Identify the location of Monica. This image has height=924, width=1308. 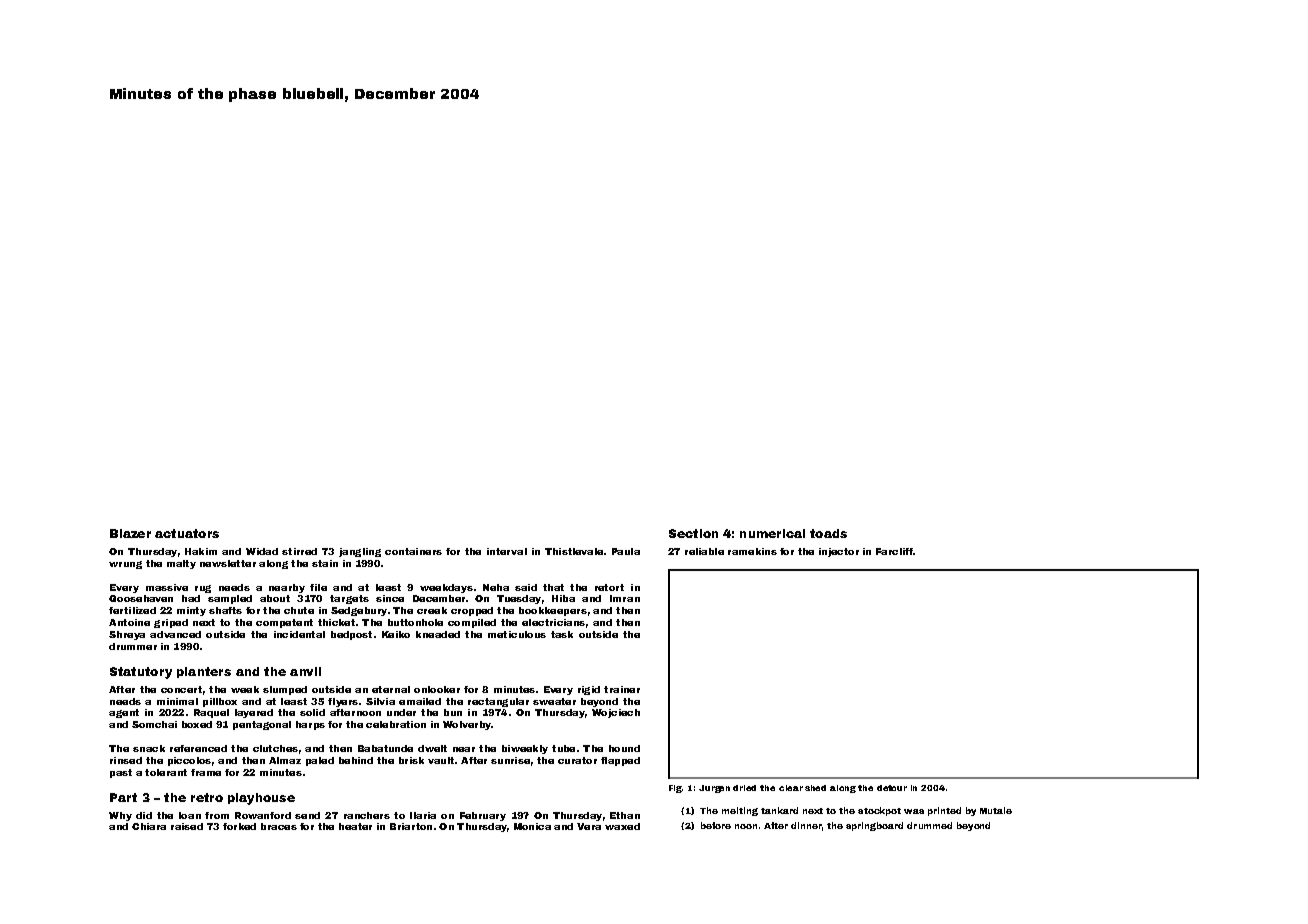
(532, 826).
